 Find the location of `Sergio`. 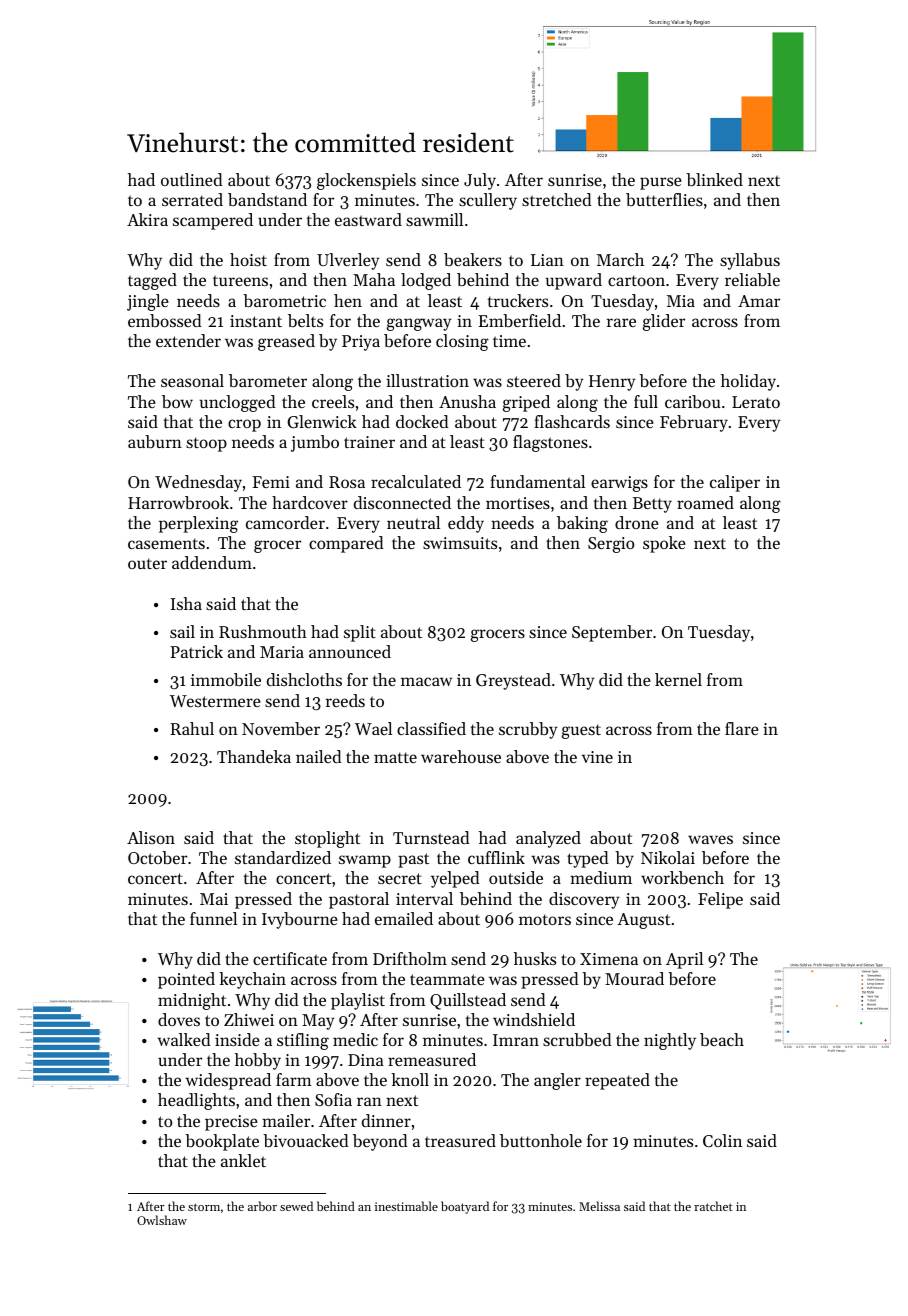

Sergio is located at coordinates (611, 545).
